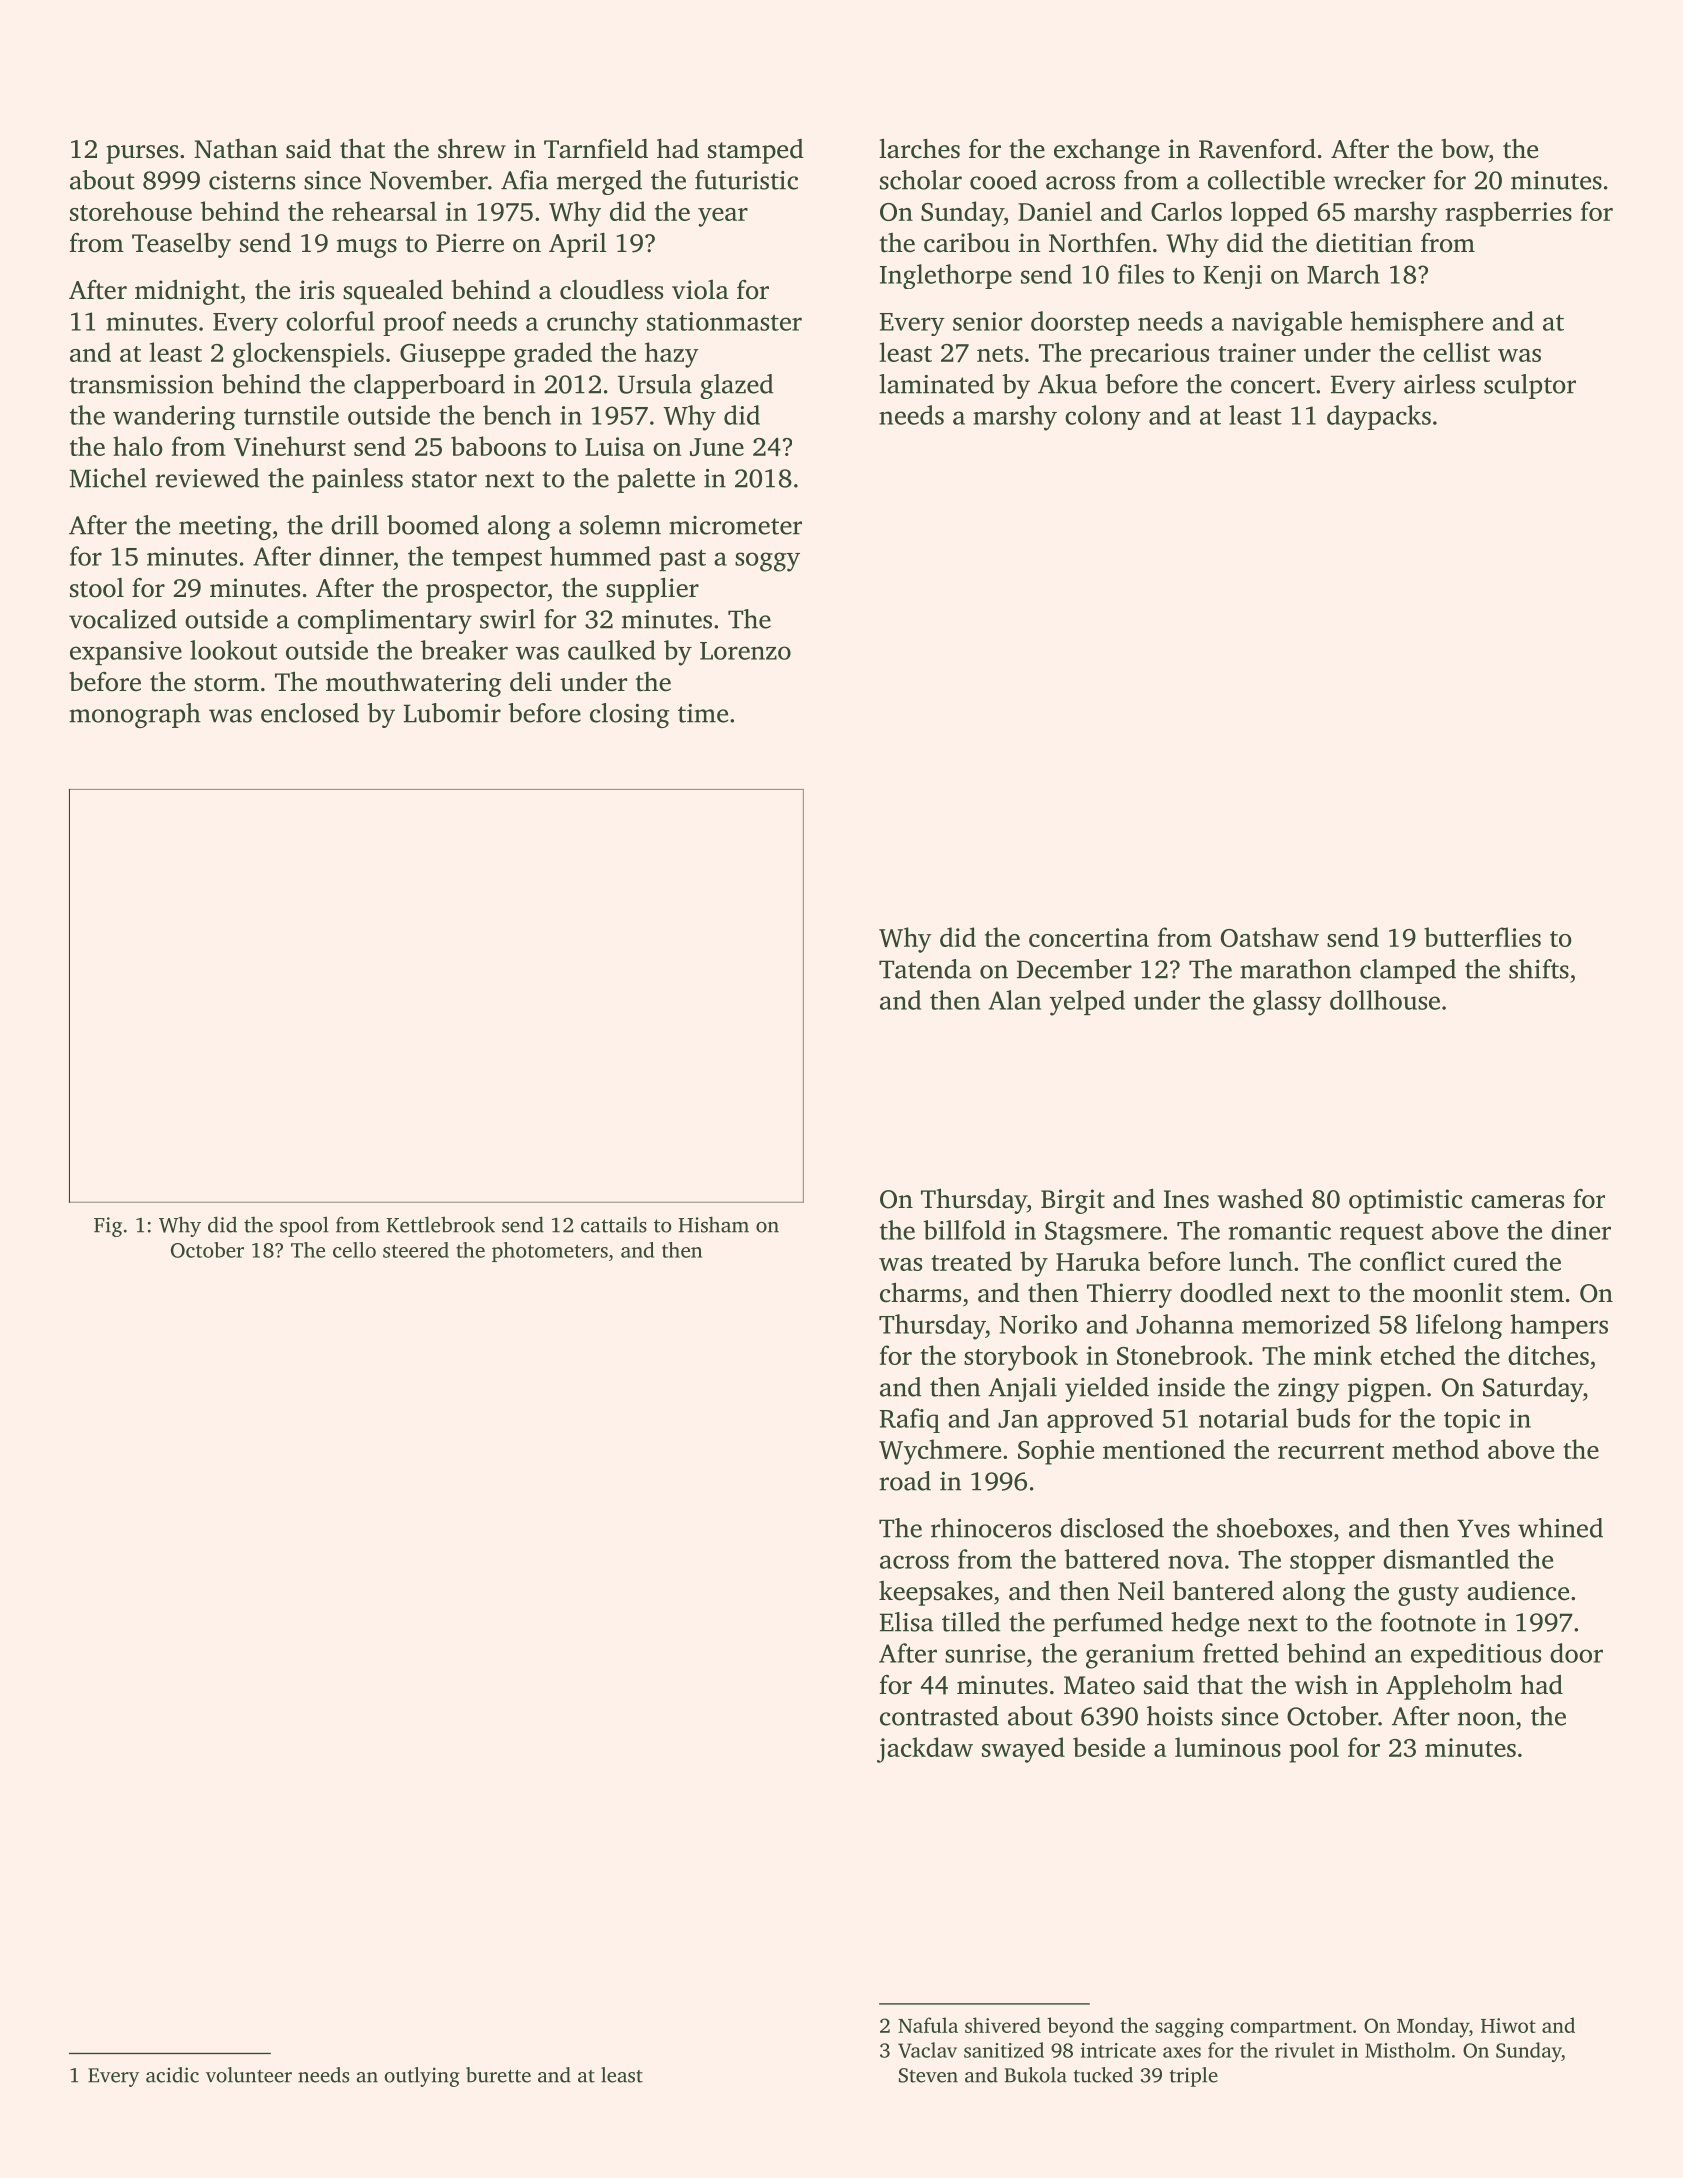  Describe the element at coordinates (925, 969) in the screenshot. I see `Tatenda` at that location.
